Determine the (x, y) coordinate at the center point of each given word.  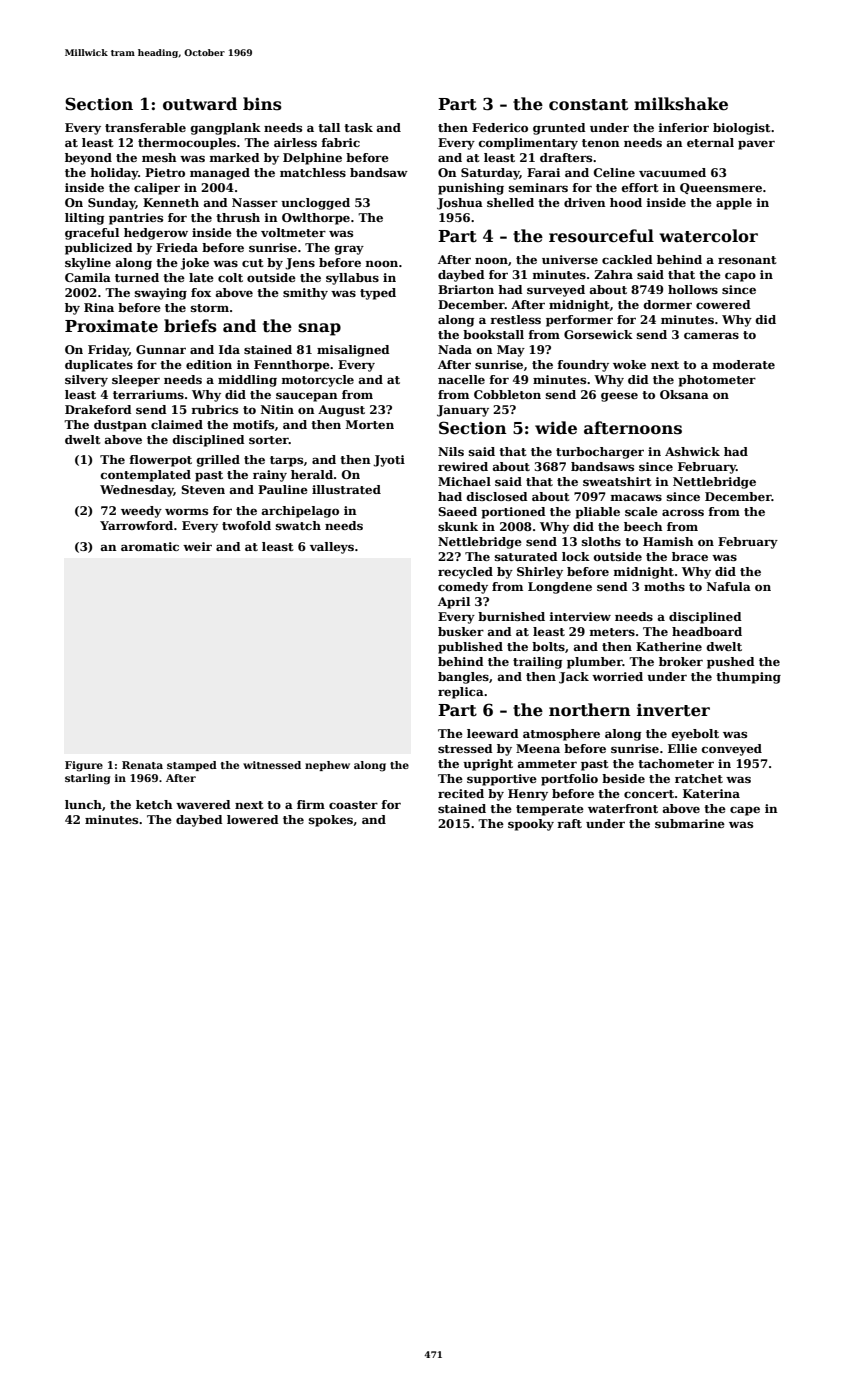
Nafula (729, 586)
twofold (246, 525)
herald (312, 474)
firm (311, 804)
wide (556, 428)
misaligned (353, 351)
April (454, 603)
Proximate (111, 326)
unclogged (315, 204)
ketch (154, 804)
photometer (717, 381)
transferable (145, 127)
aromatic (150, 546)
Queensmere (721, 188)
